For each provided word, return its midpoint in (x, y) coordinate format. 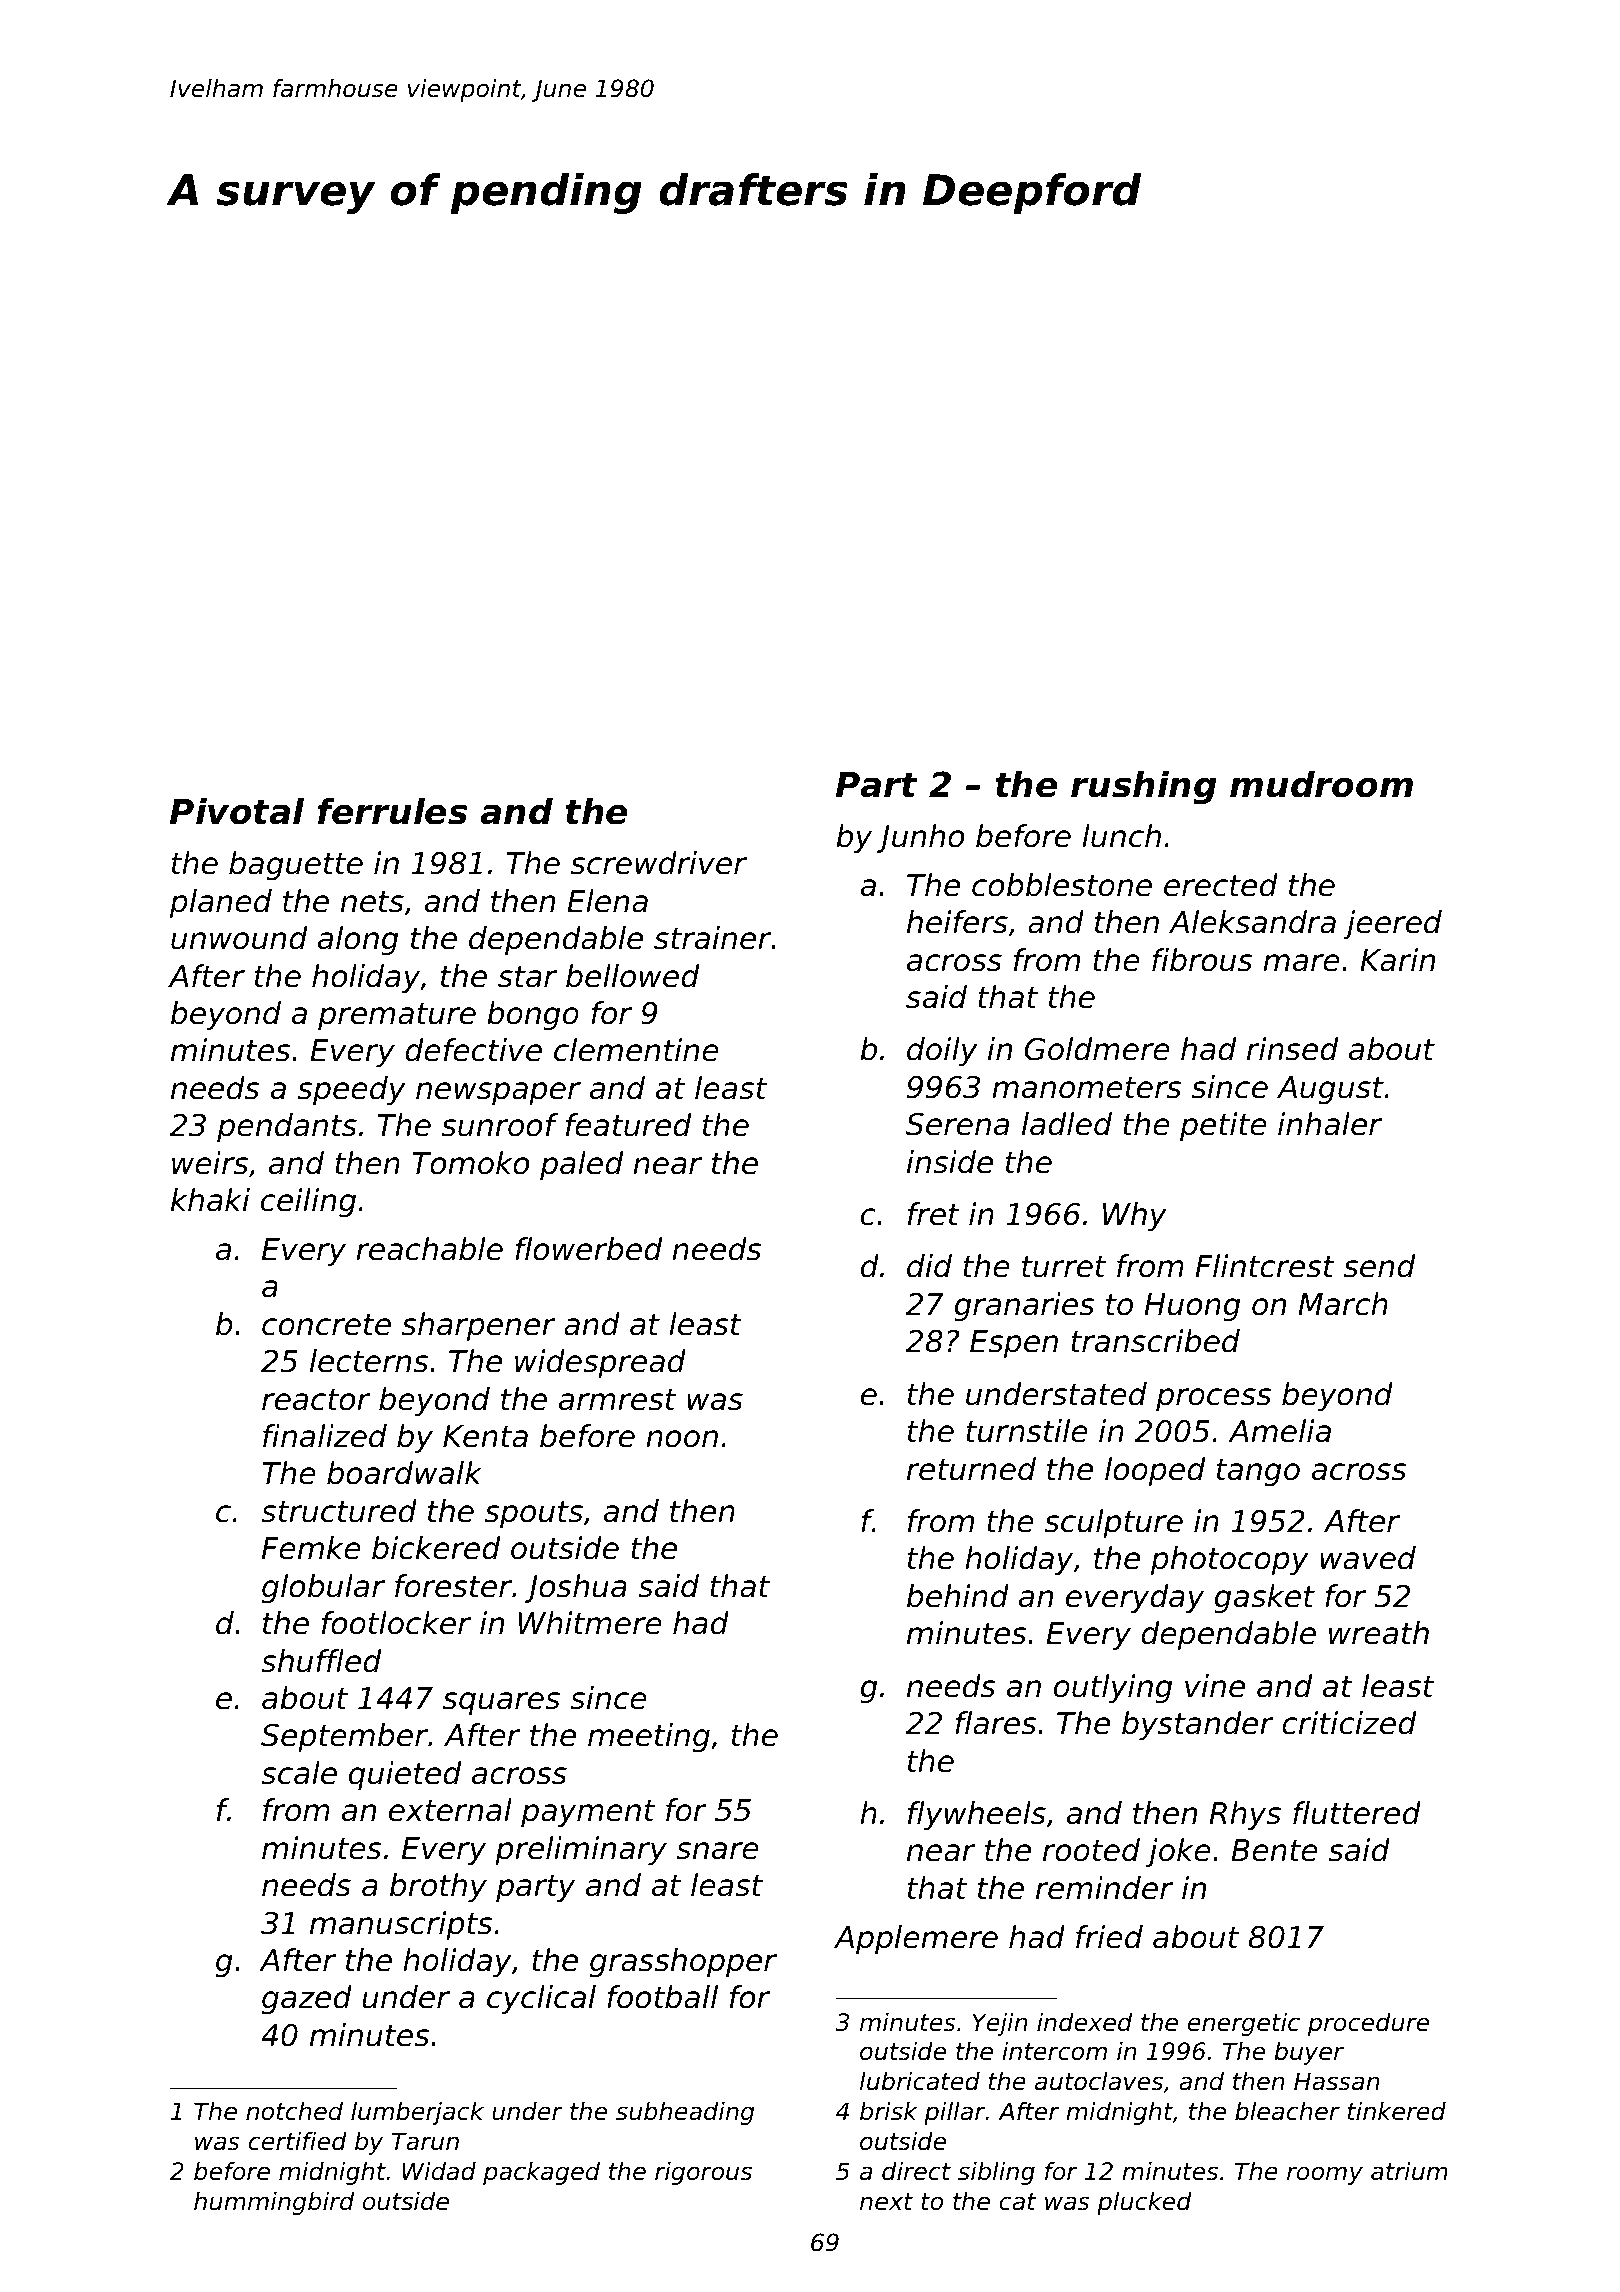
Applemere (916, 1939)
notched (294, 2111)
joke (1178, 1852)
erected (1221, 885)
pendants (287, 1127)
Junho (920, 838)
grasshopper (683, 1962)
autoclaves (1099, 2081)
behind (958, 1596)
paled (581, 1165)
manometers (1086, 1088)
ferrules (392, 811)
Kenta (485, 1436)
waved (1368, 1558)
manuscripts (401, 1925)
